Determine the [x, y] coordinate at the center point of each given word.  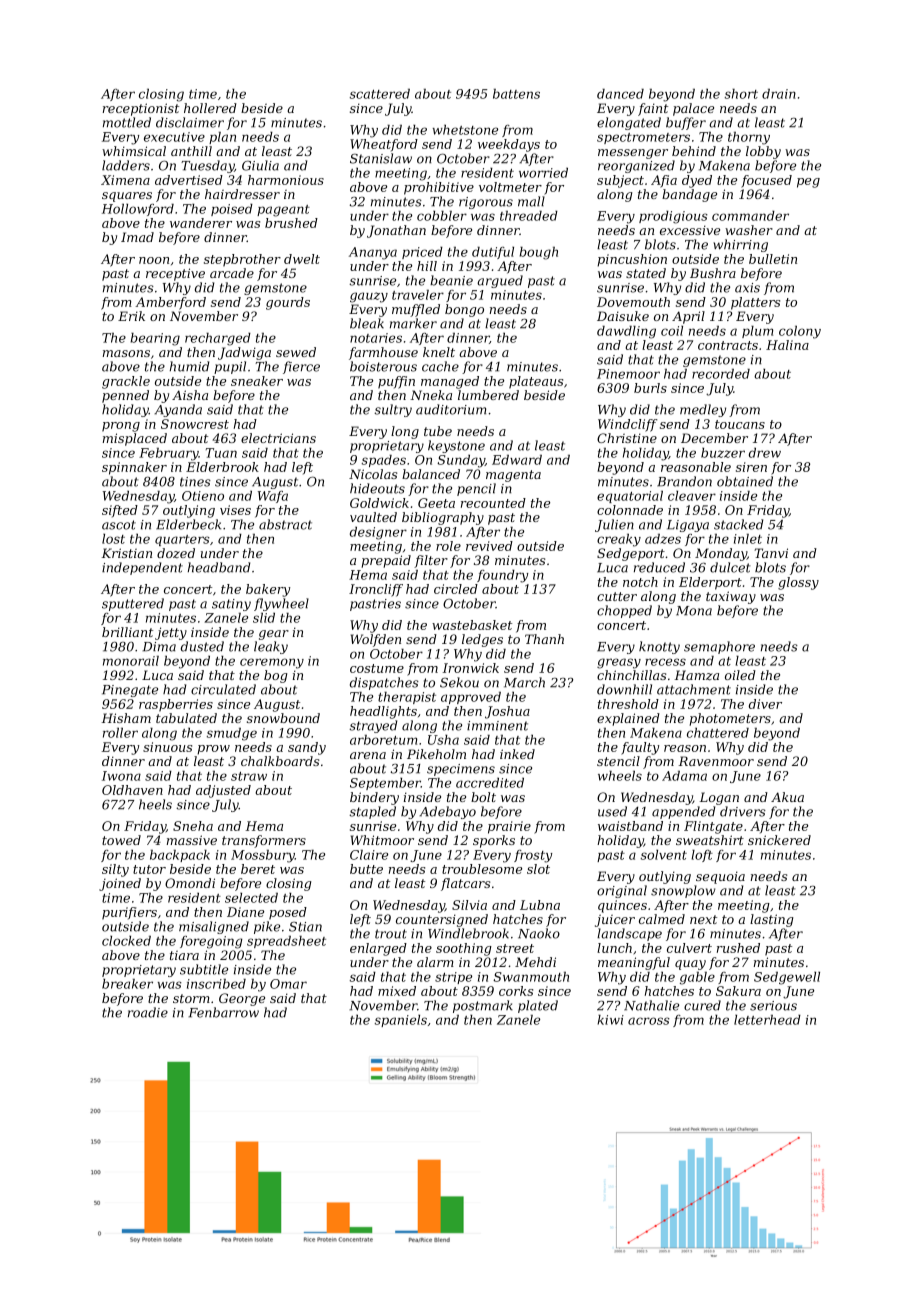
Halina [787, 345]
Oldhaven [132, 790]
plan [222, 138]
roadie [148, 1012]
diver [765, 704]
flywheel [281, 604]
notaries [376, 338]
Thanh [544, 639]
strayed [373, 726]
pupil [230, 367]
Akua [787, 797]
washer [749, 230]
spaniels [401, 1021]
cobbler [442, 216]
